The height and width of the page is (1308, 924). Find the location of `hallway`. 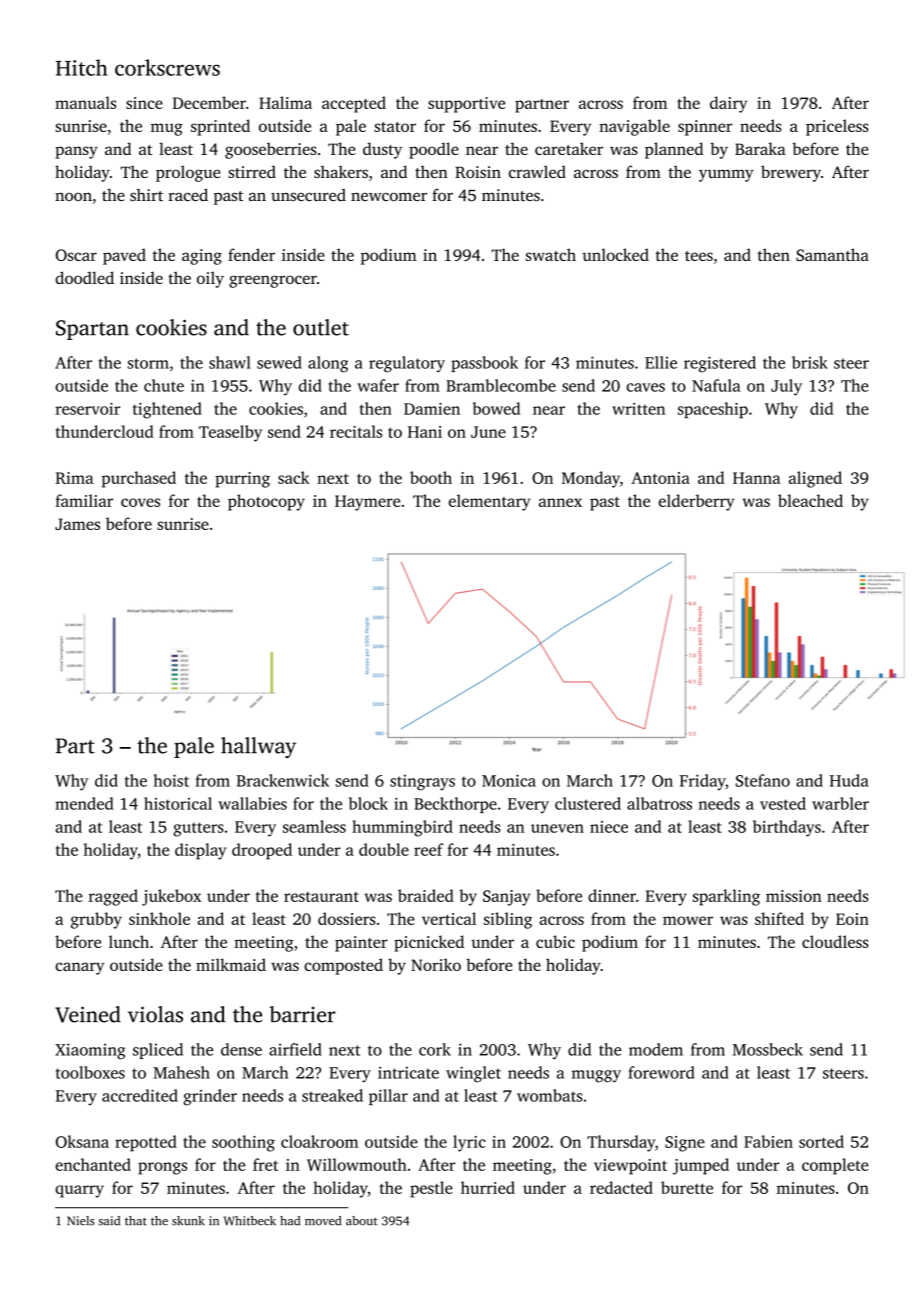

hallway is located at coordinates (258, 747).
